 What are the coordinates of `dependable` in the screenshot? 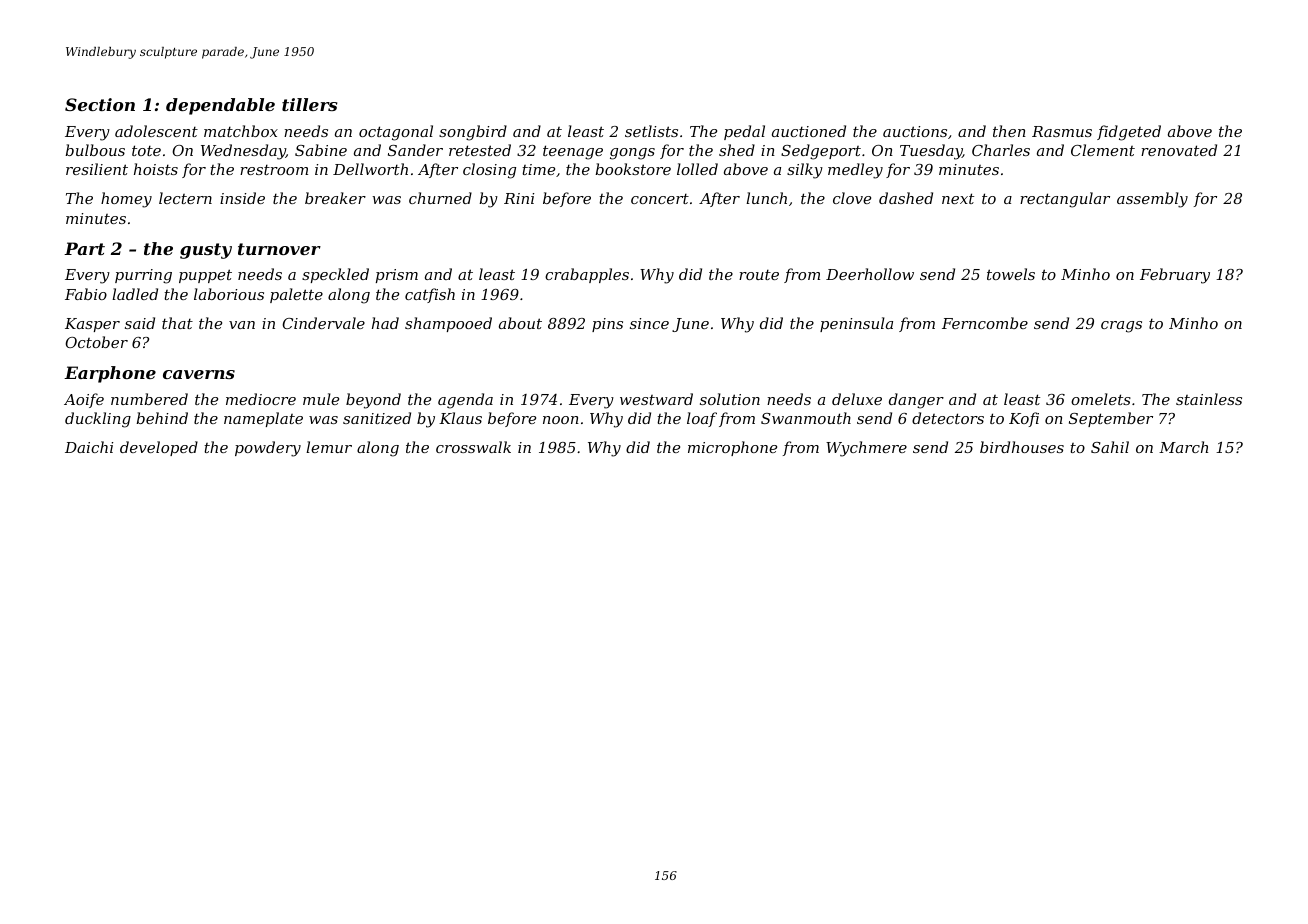 It's located at (220, 106).
